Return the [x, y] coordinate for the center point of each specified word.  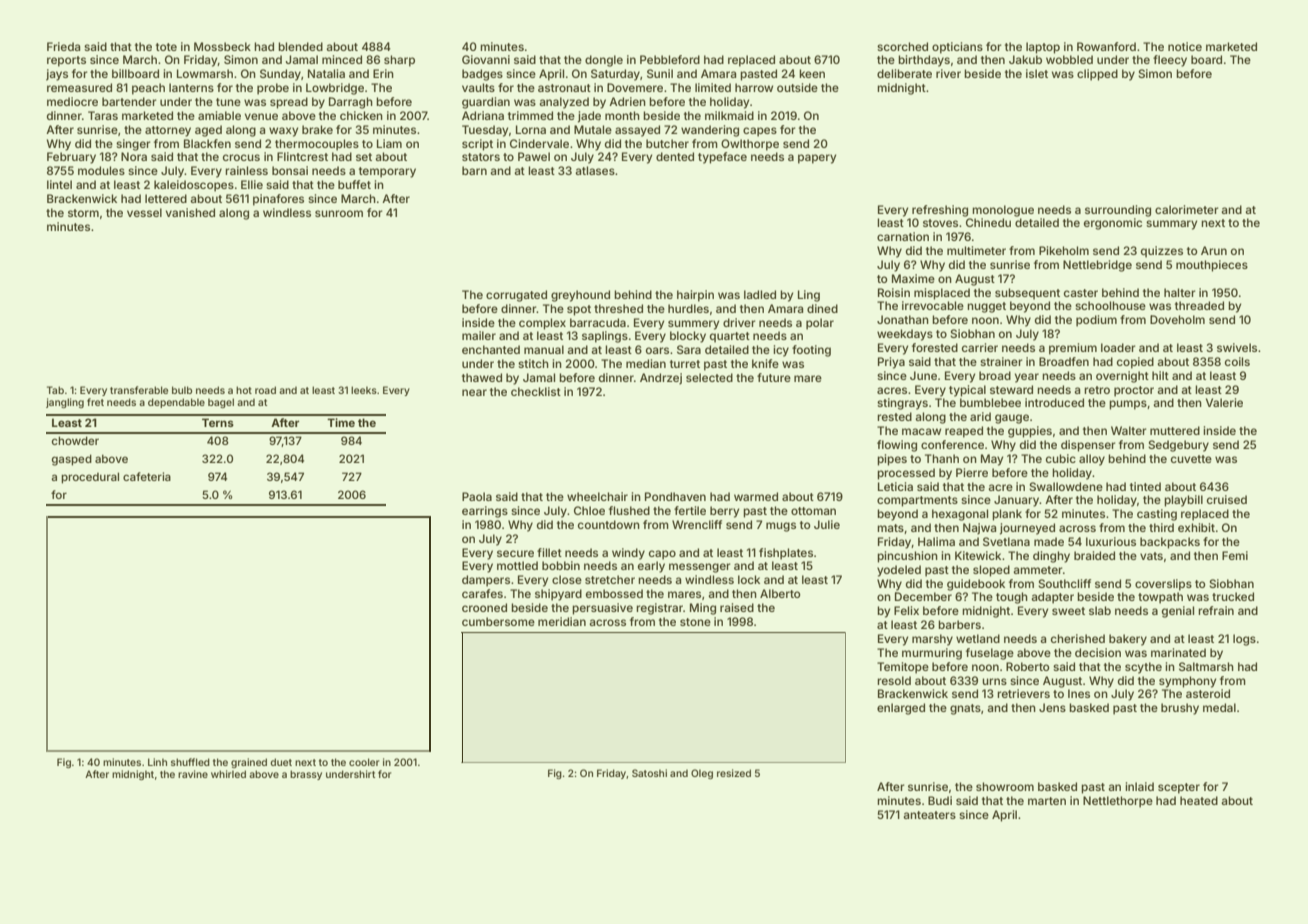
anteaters [929, 815]
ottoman [813, 511]
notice [1185, 46]
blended [300, 46]
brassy [306, 775]
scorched [902, 46]
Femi [1235, 555]
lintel [59, 184]
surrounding [1118, 211]
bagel [221, 403]
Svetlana [1006, 541]
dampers [486, 581]
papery [817, 159]
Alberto [780, 593]
